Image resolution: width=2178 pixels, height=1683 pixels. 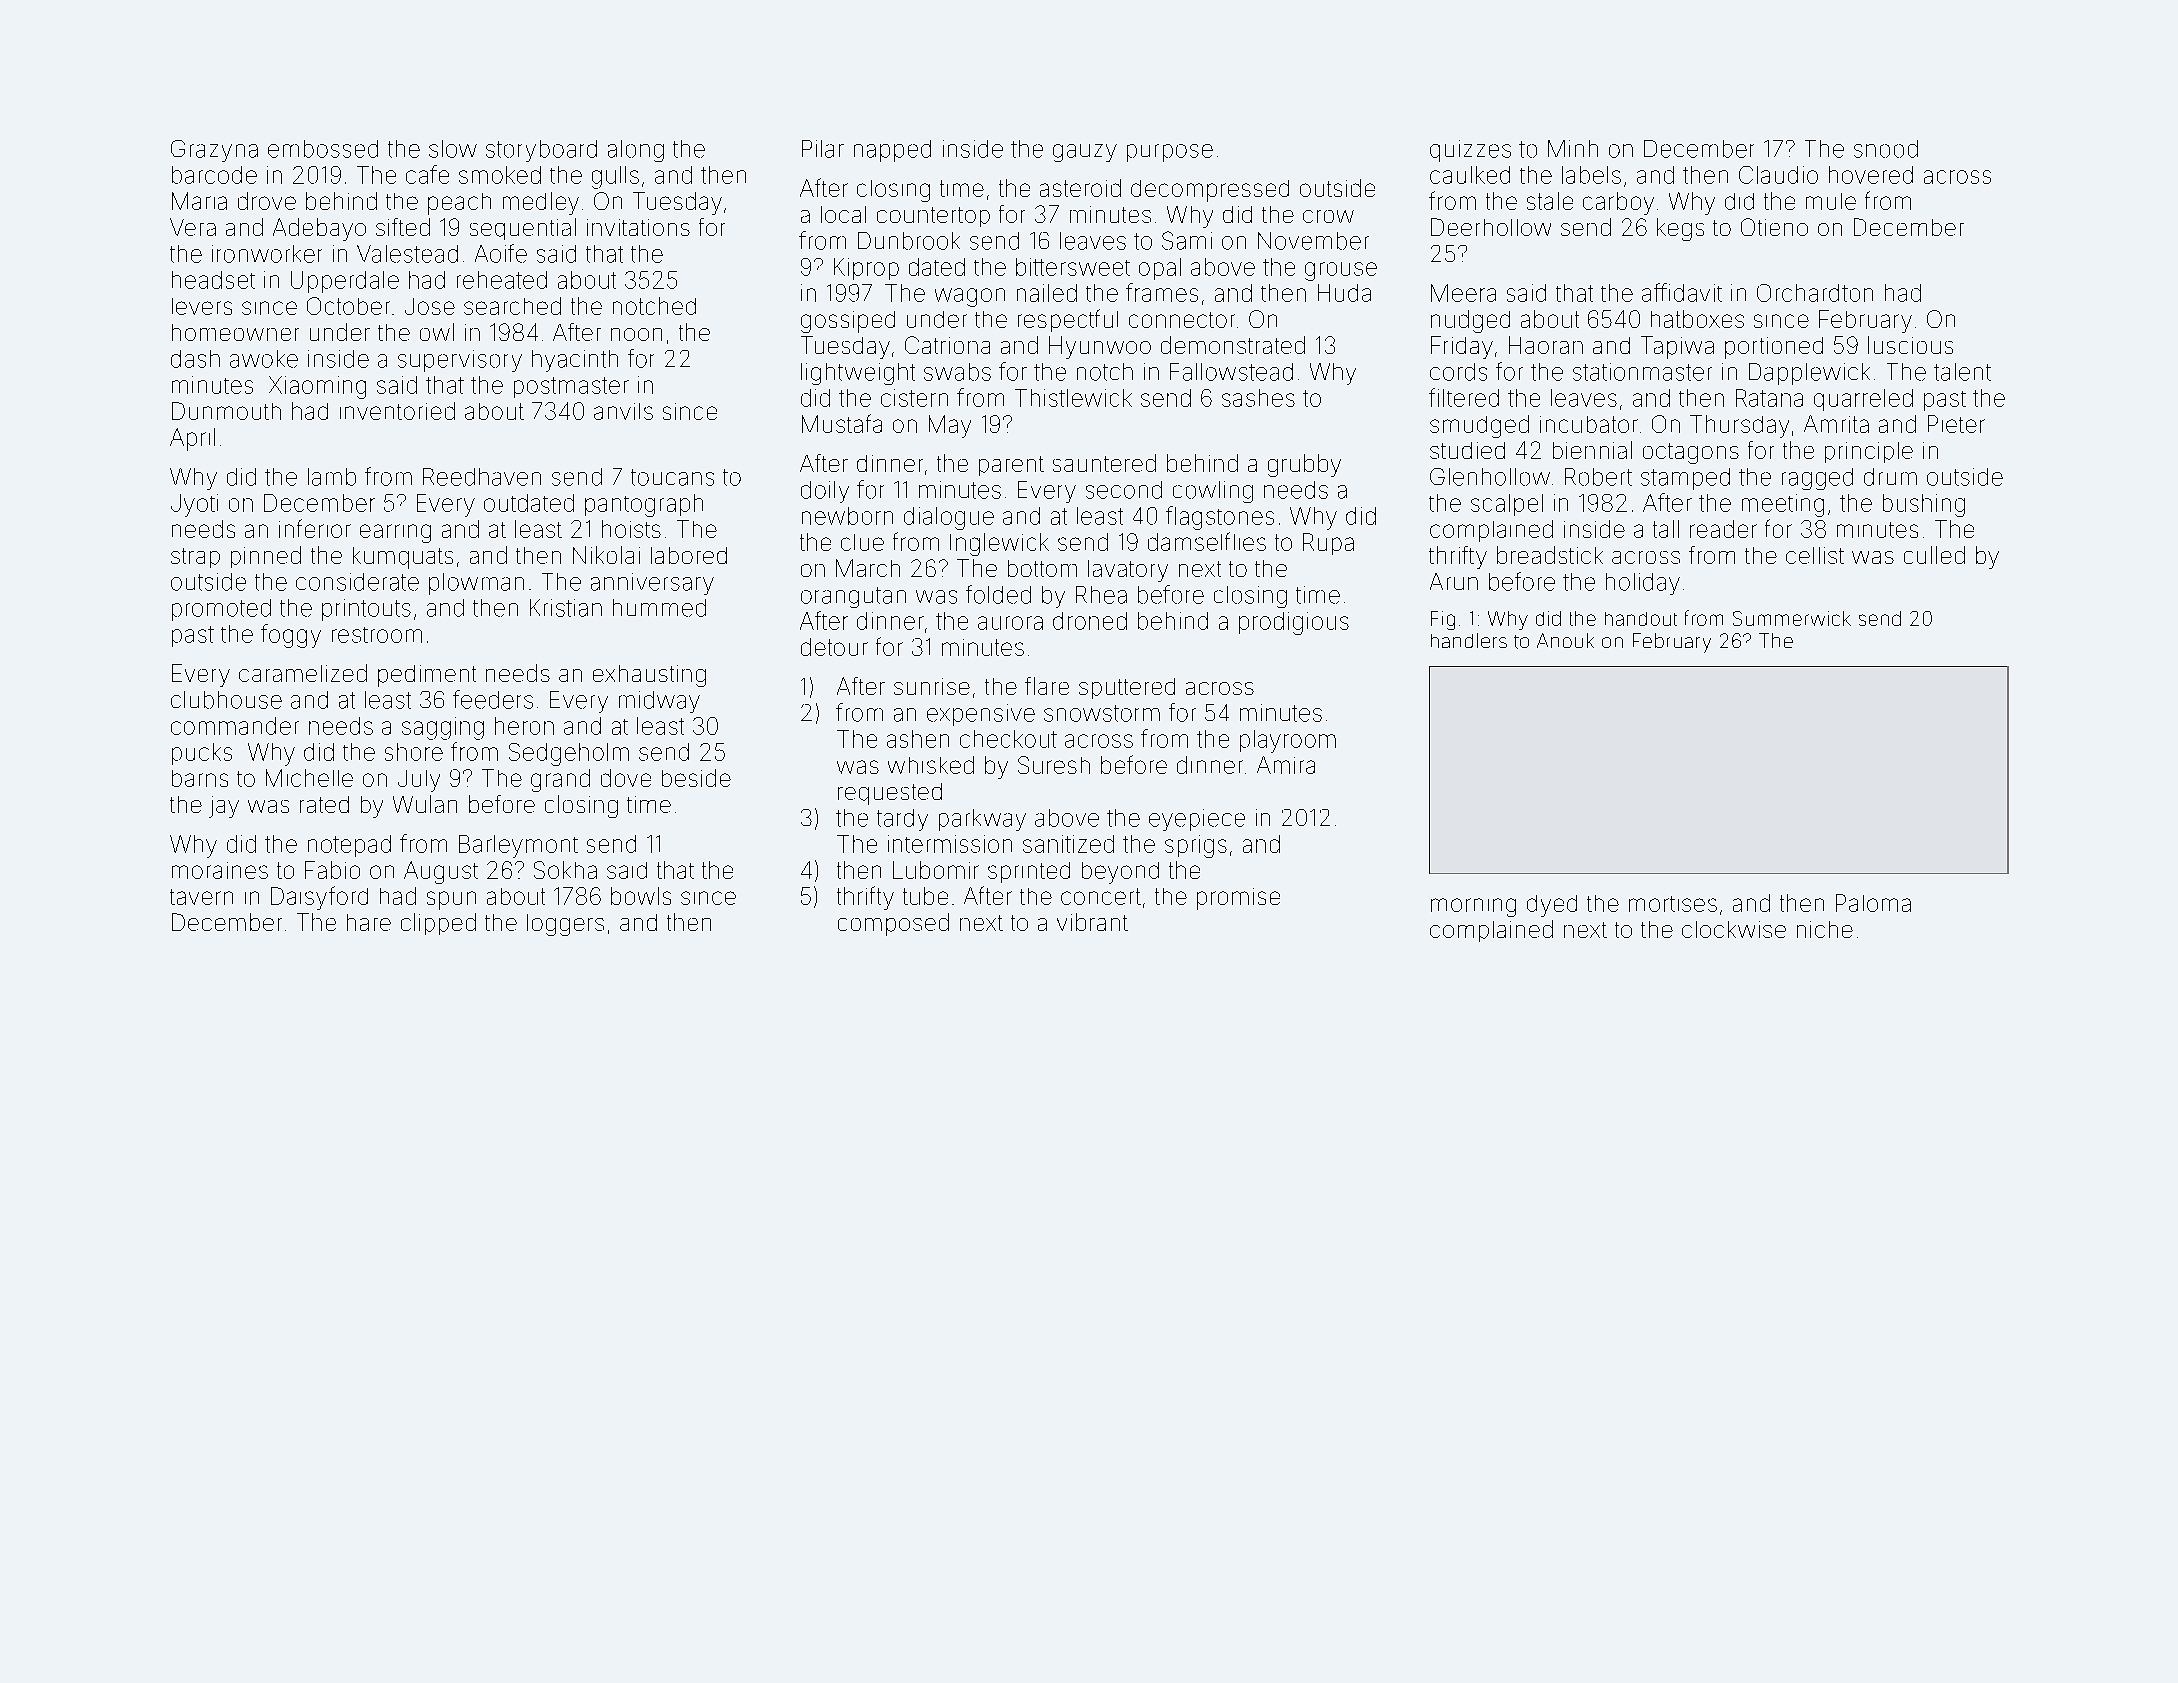 I want to click on luscious, so click(x=1910, y=345).
